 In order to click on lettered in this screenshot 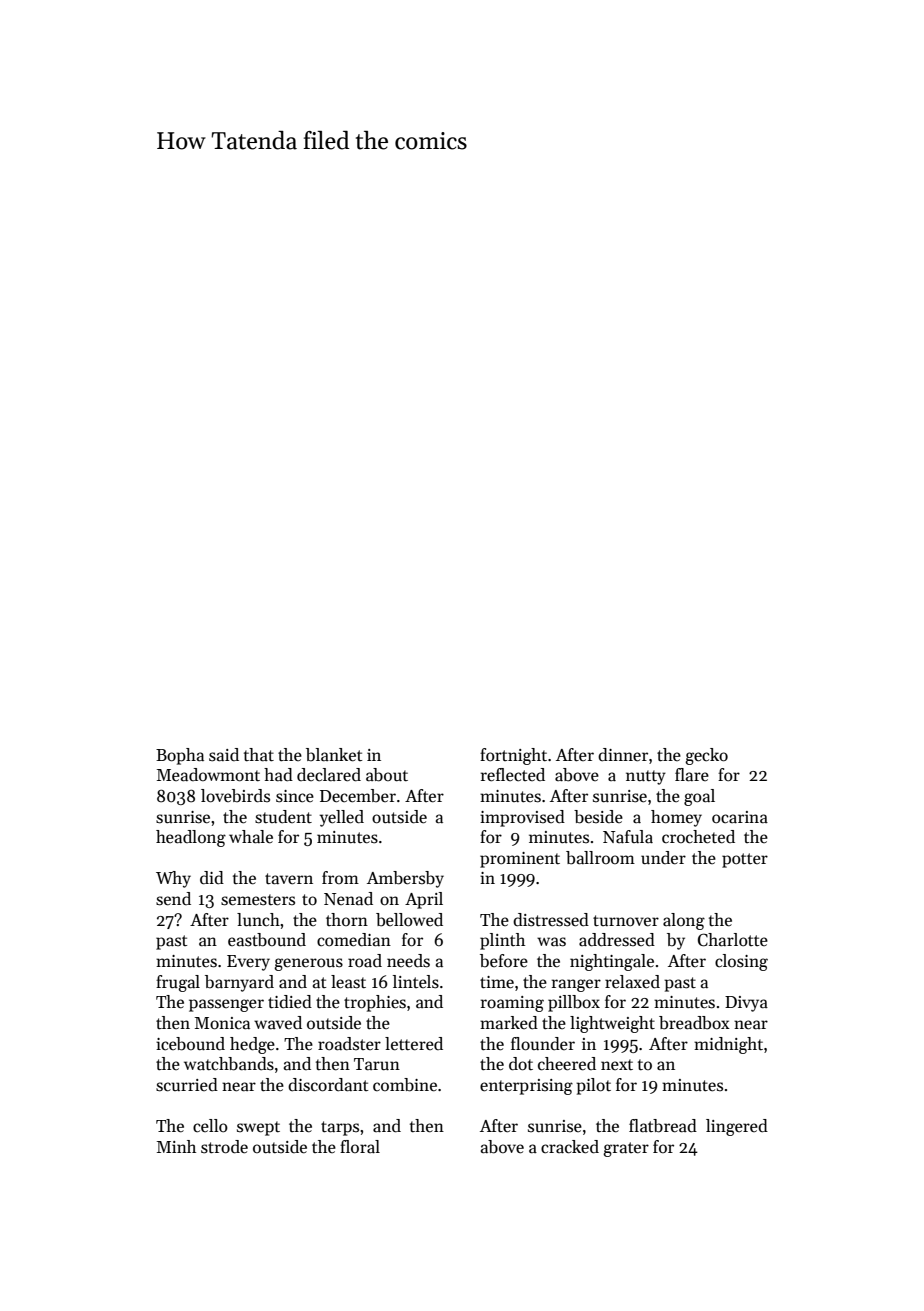, I will do `click(414, 1044)`.
